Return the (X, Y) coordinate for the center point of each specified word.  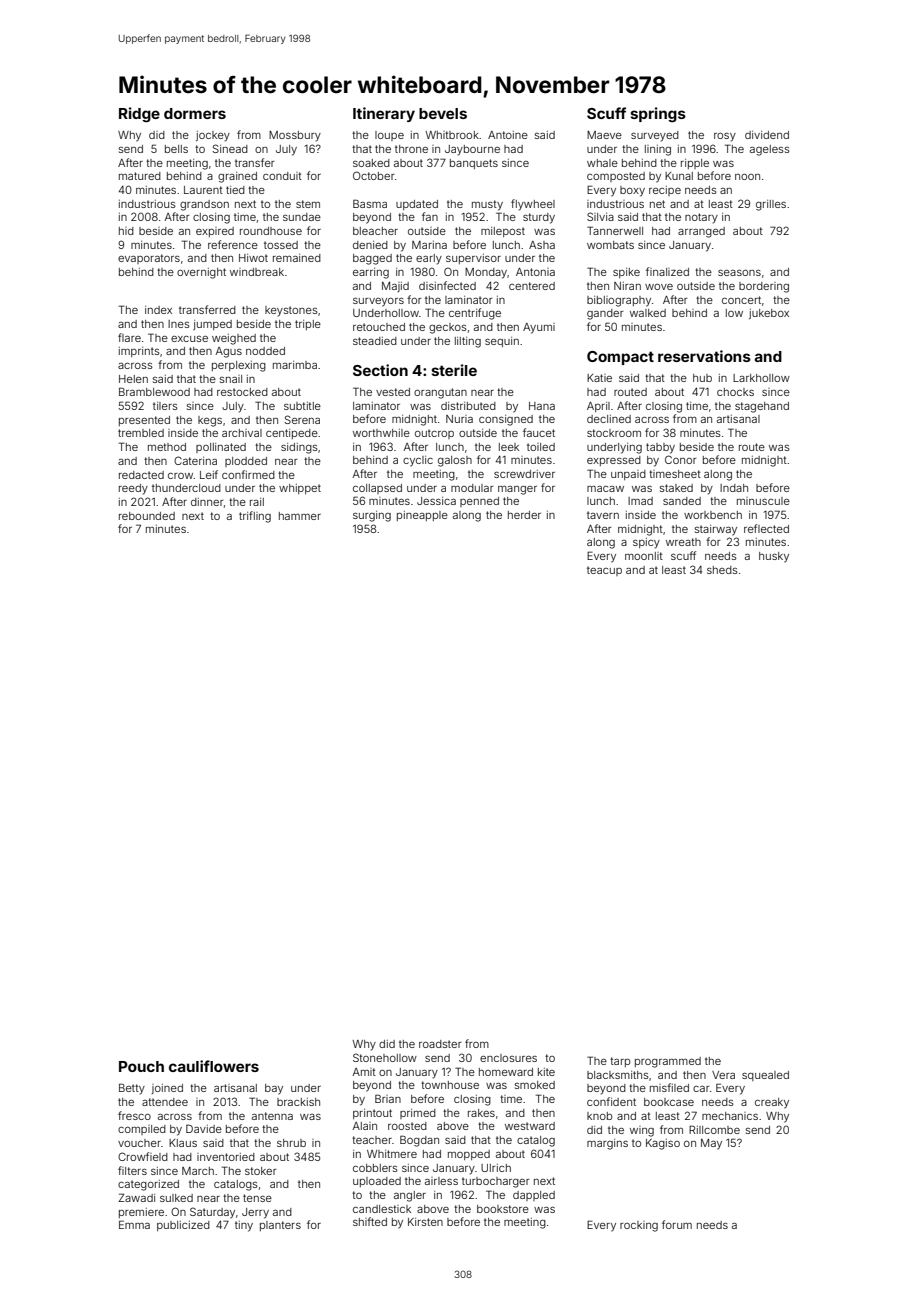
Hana (542, 406)
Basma (370, 203)
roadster (440, 1044)
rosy (725, 137)
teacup (604, 571)
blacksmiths (618, 1075)
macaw (605, 489)
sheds (722, 570)
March (198, 1171)
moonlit (644, 556)
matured (140, 176)
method (167, 447)
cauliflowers (214, 1066)
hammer (300, 516)
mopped (469, 1155)
